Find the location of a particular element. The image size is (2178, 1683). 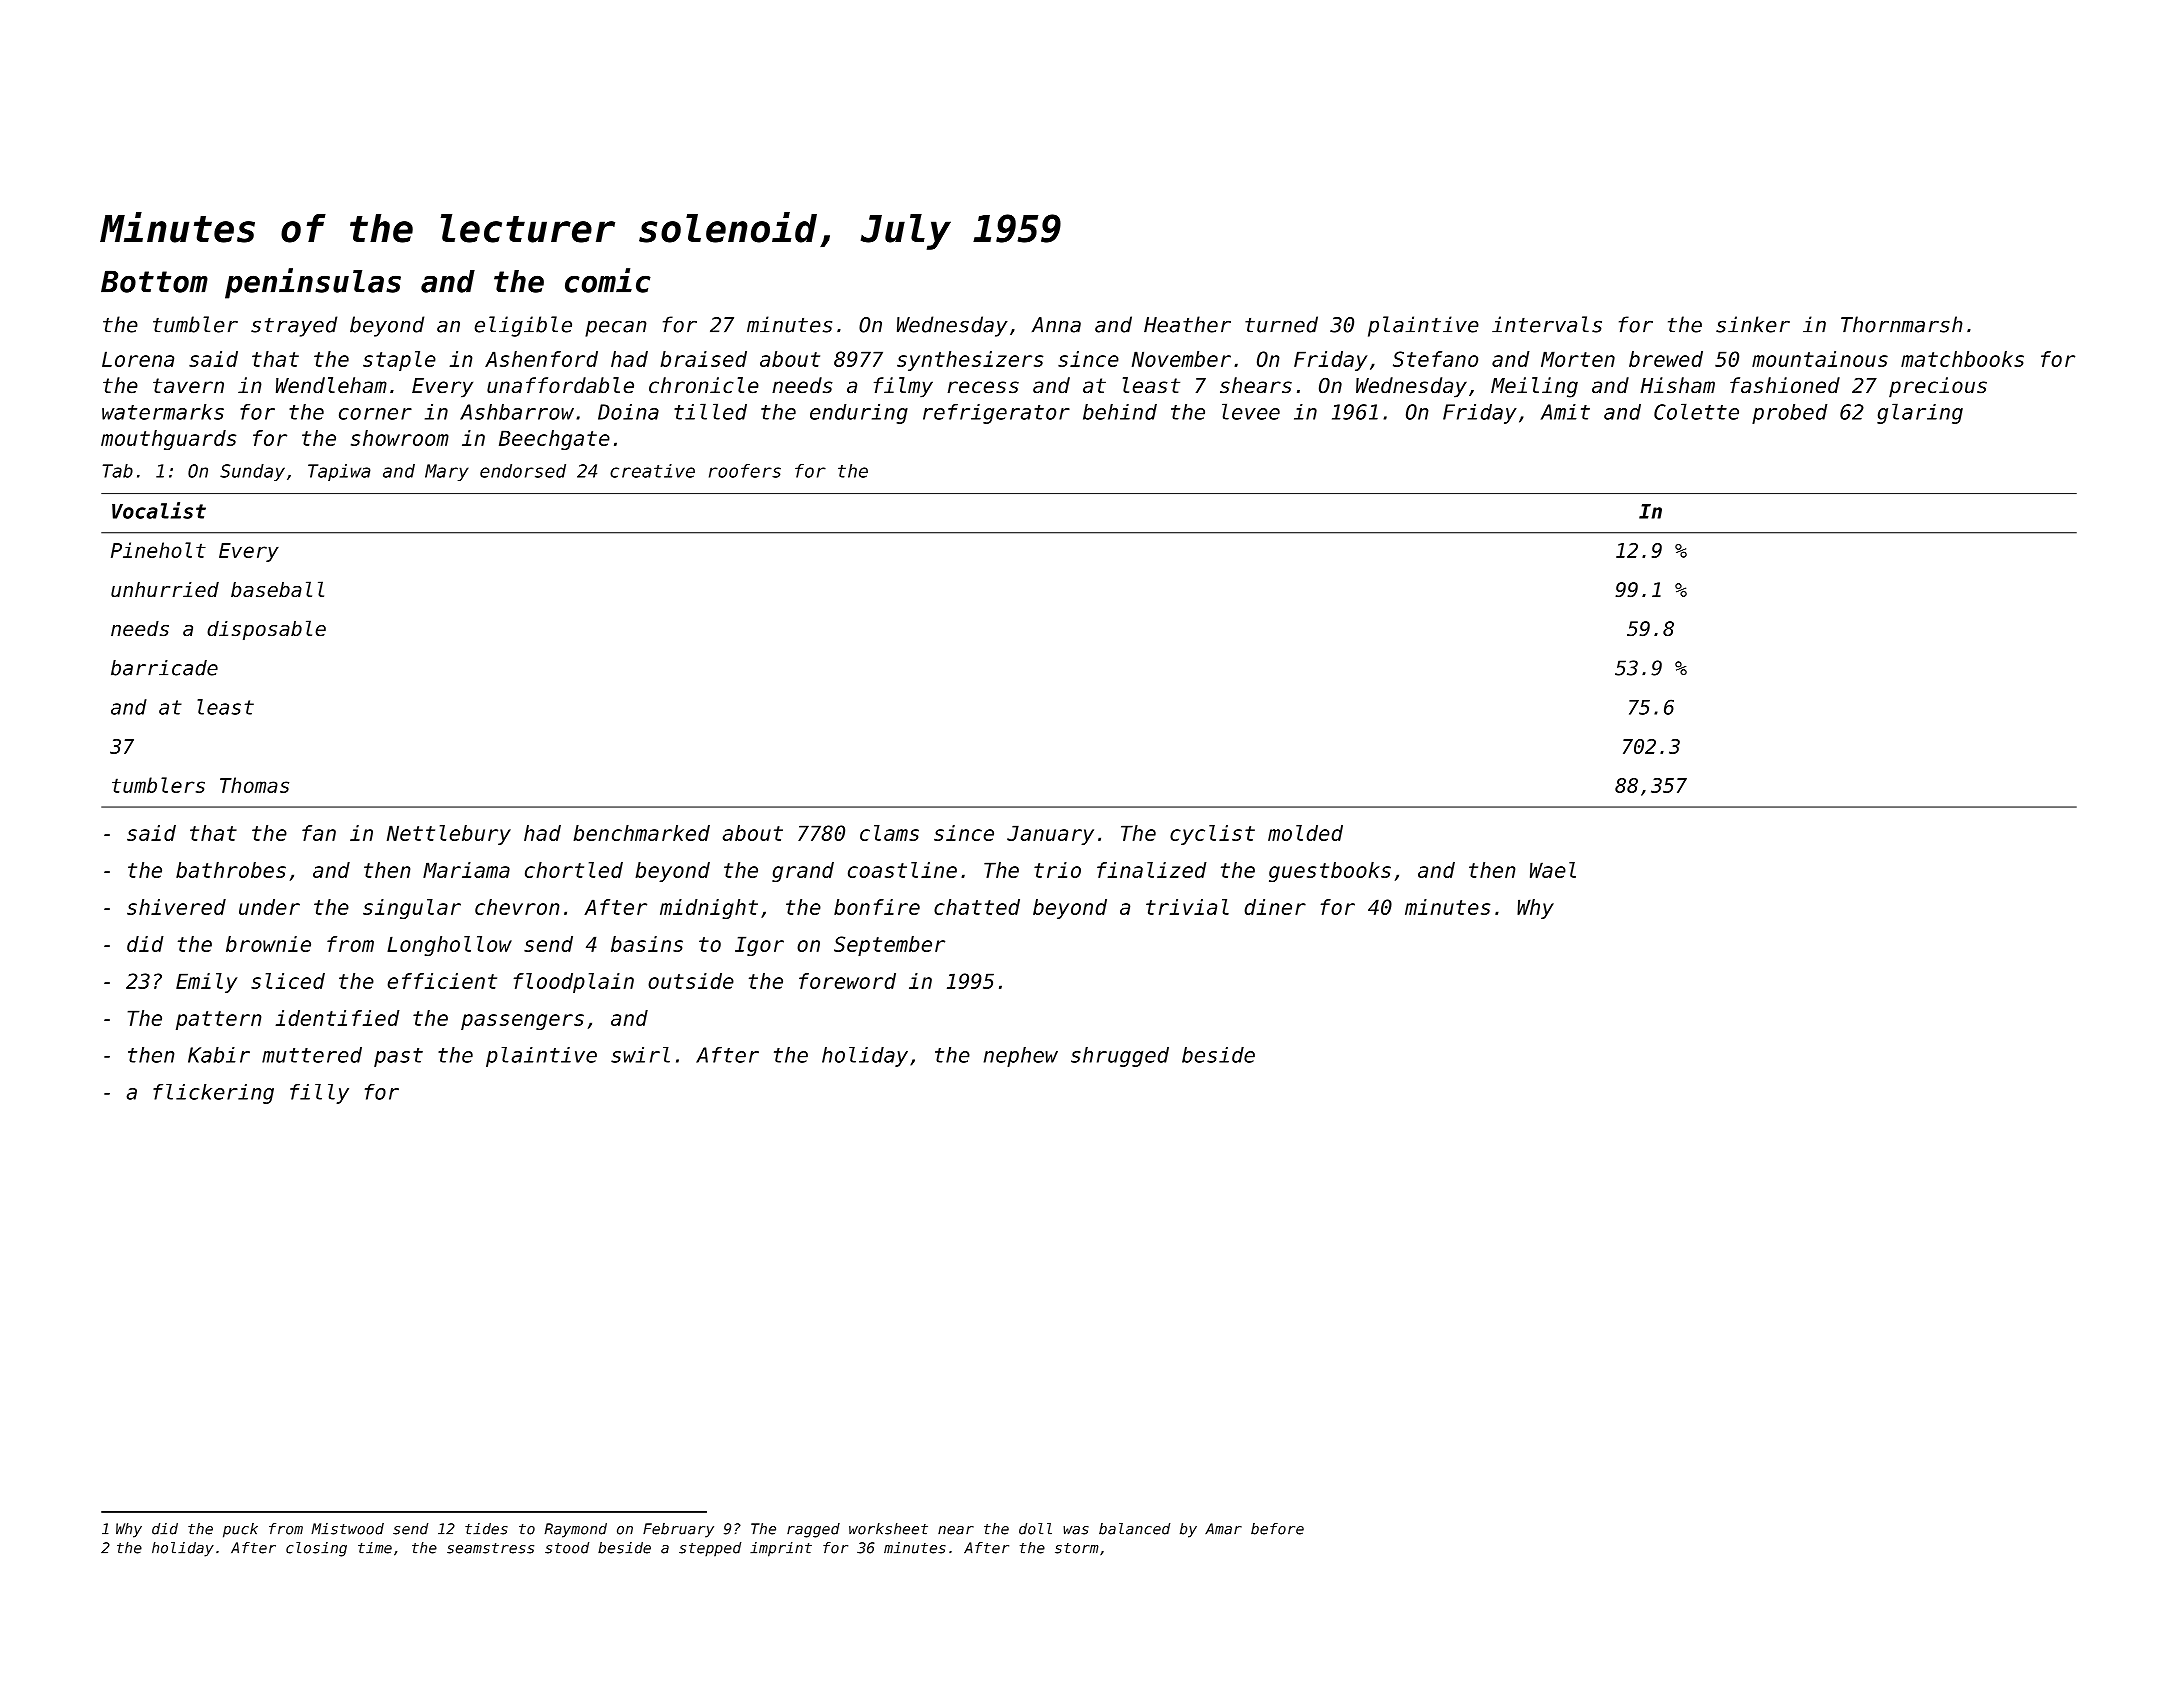

past is located at coordinates (398, 1057).
